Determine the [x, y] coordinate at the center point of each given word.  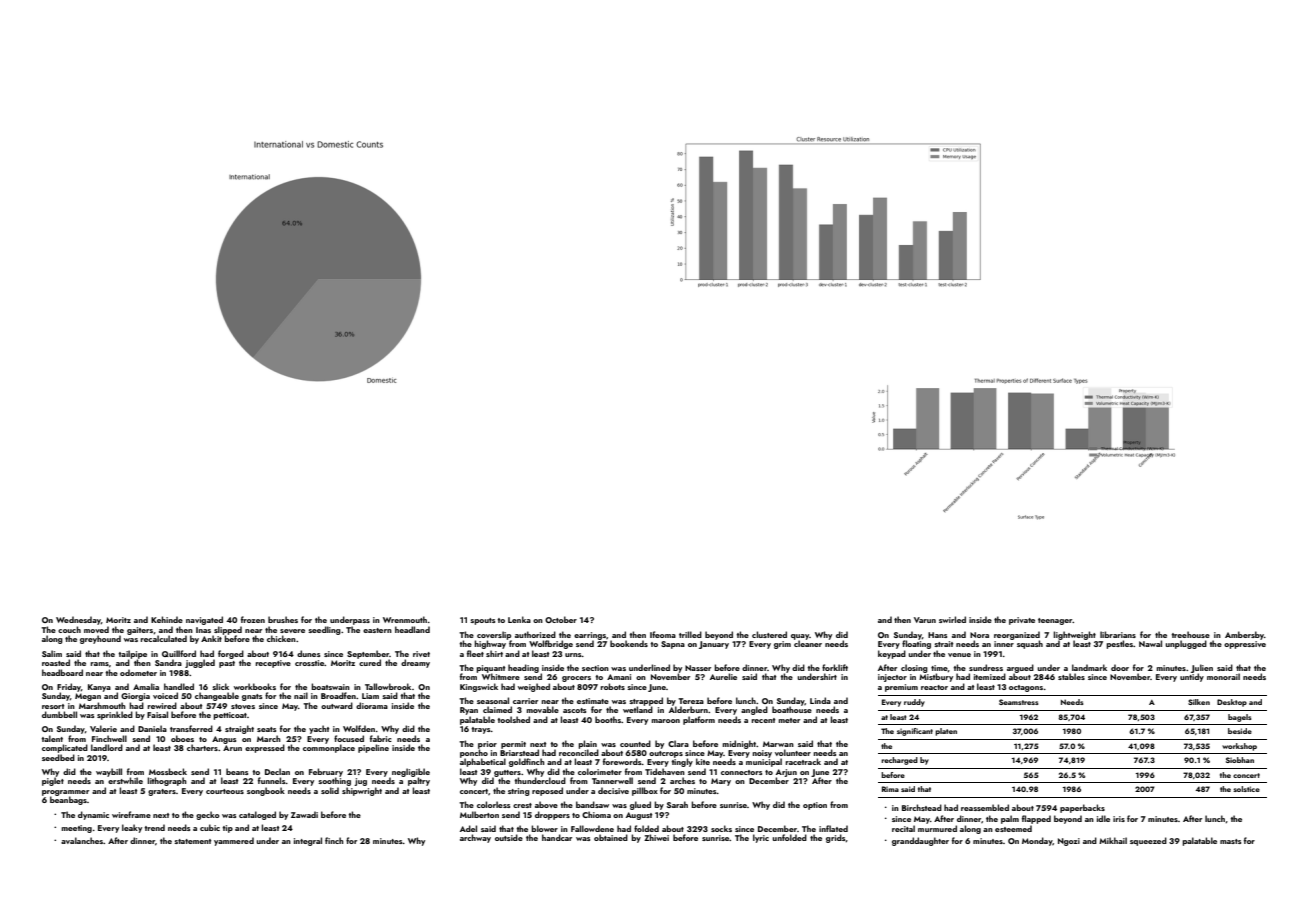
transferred [191, 728]
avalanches [82, 840]
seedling [324, 630]
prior [487, 745]
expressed [265, 748]
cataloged [257, 815]
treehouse [1190, 634]
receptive [273, 664]
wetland [638, 709]
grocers [576, 679]
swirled [952, 619]
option [815, 806]
